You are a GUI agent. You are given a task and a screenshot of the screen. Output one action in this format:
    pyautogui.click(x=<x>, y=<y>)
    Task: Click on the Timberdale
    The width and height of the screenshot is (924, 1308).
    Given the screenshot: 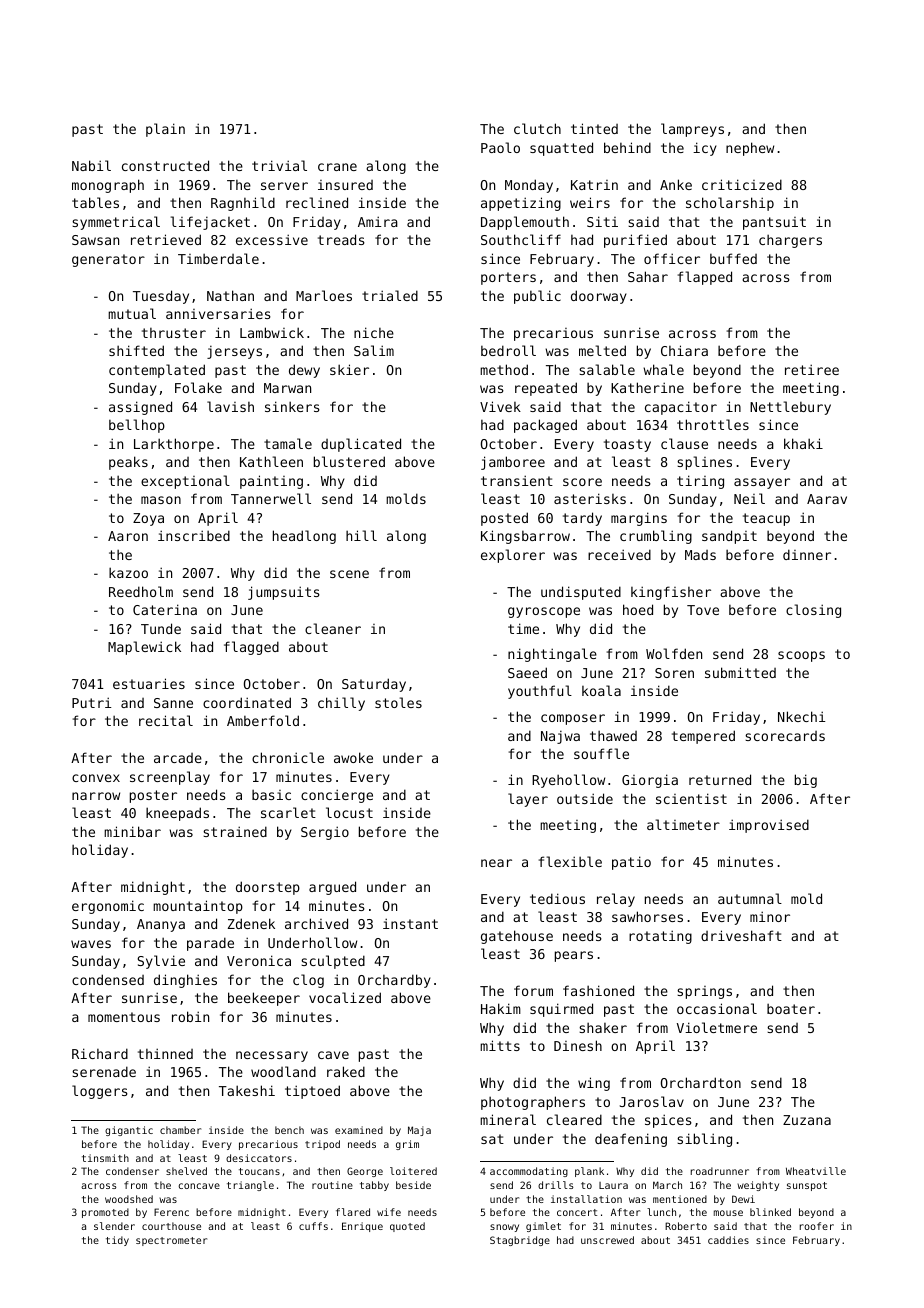 What is the action you would take?
    pyautogui.click(x=218, y=258)
